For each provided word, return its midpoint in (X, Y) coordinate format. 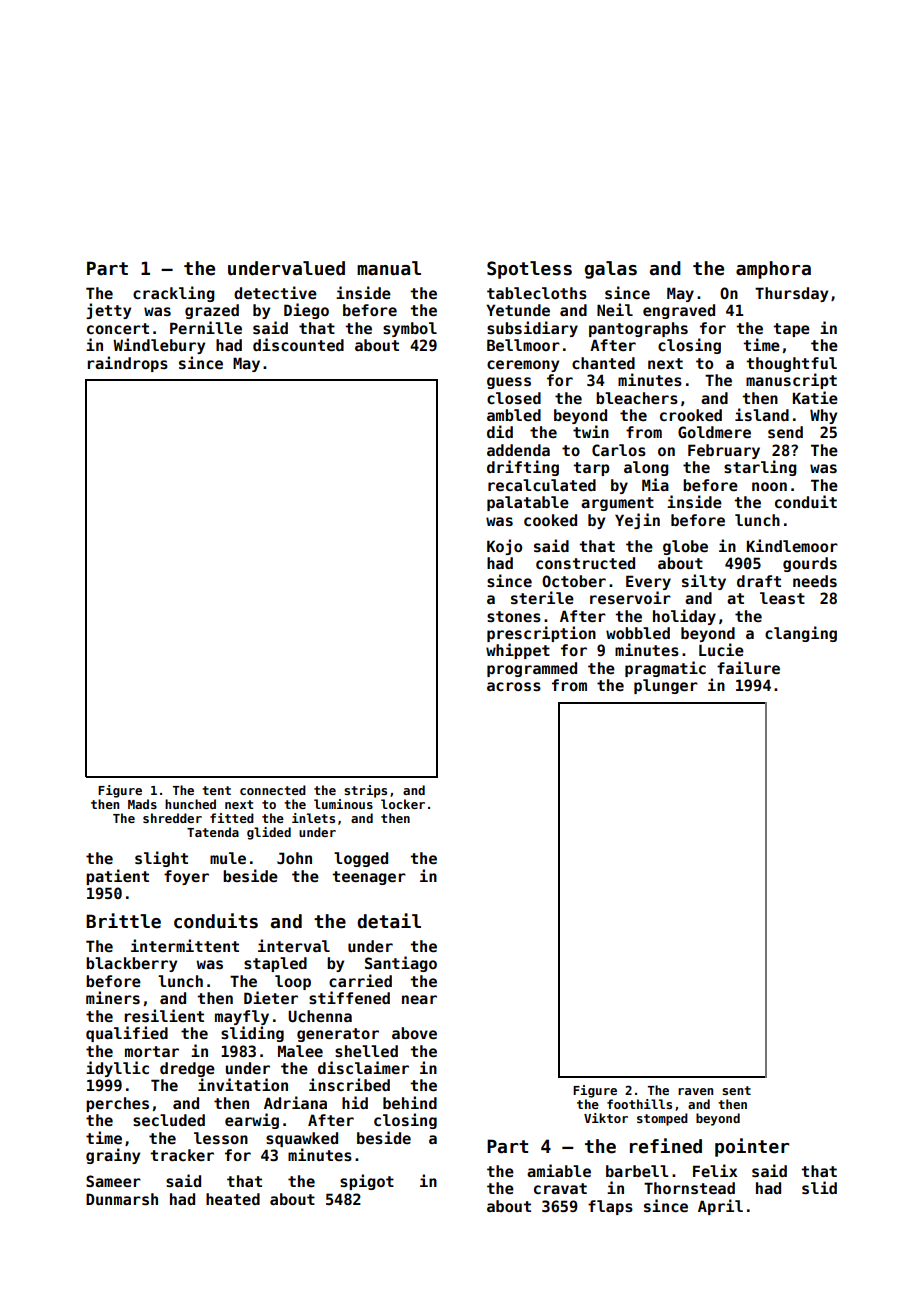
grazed (212, 311)
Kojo (504, 547)
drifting (523, 468)
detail (389, 921)
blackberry (131, 964)
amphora (773, 270)
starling (760, 468)
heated (233, 1199)
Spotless (529, 270)
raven (695, 1091)
